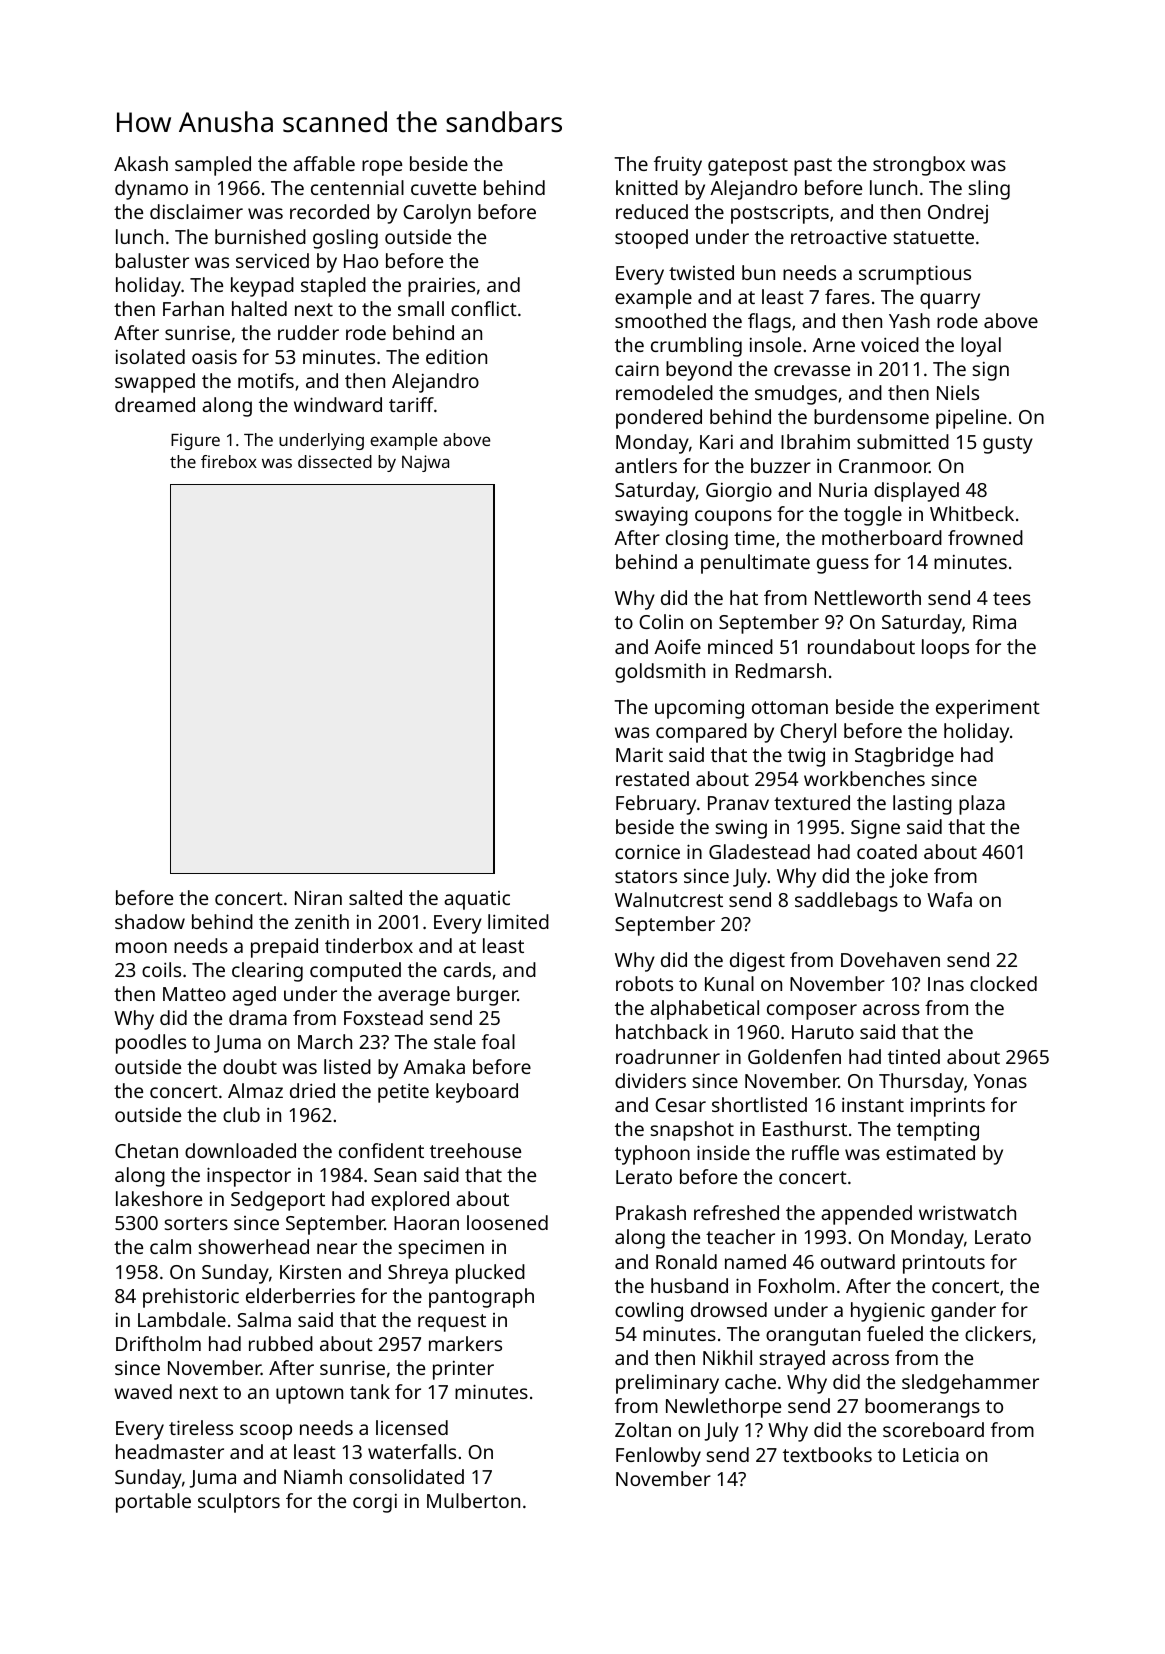 This document has height=1654, width=1165. I want to click on burdensome, so click(871, 416).
